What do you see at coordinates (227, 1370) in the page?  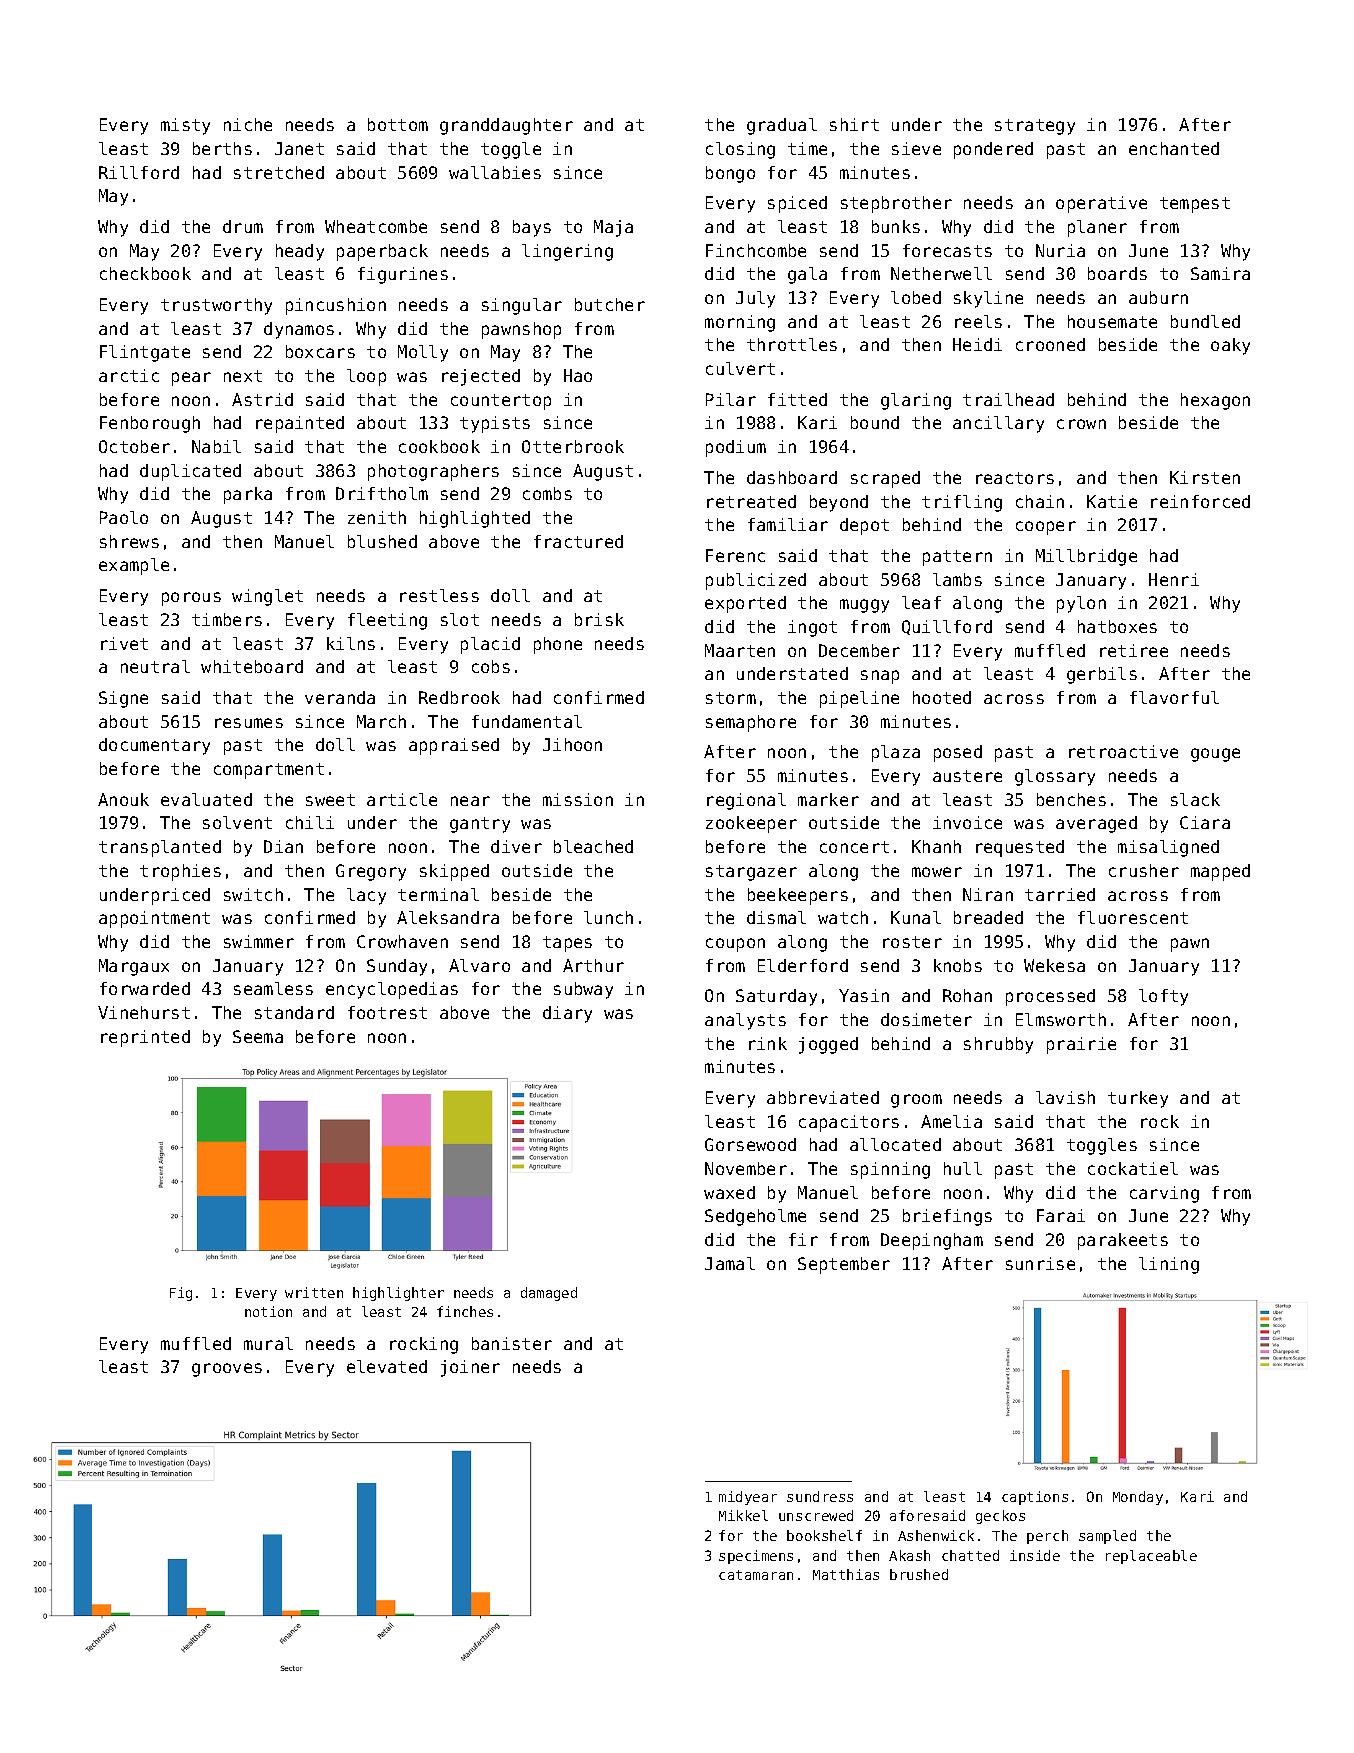 I see `grooves` at bounding box center [227, 1370].
